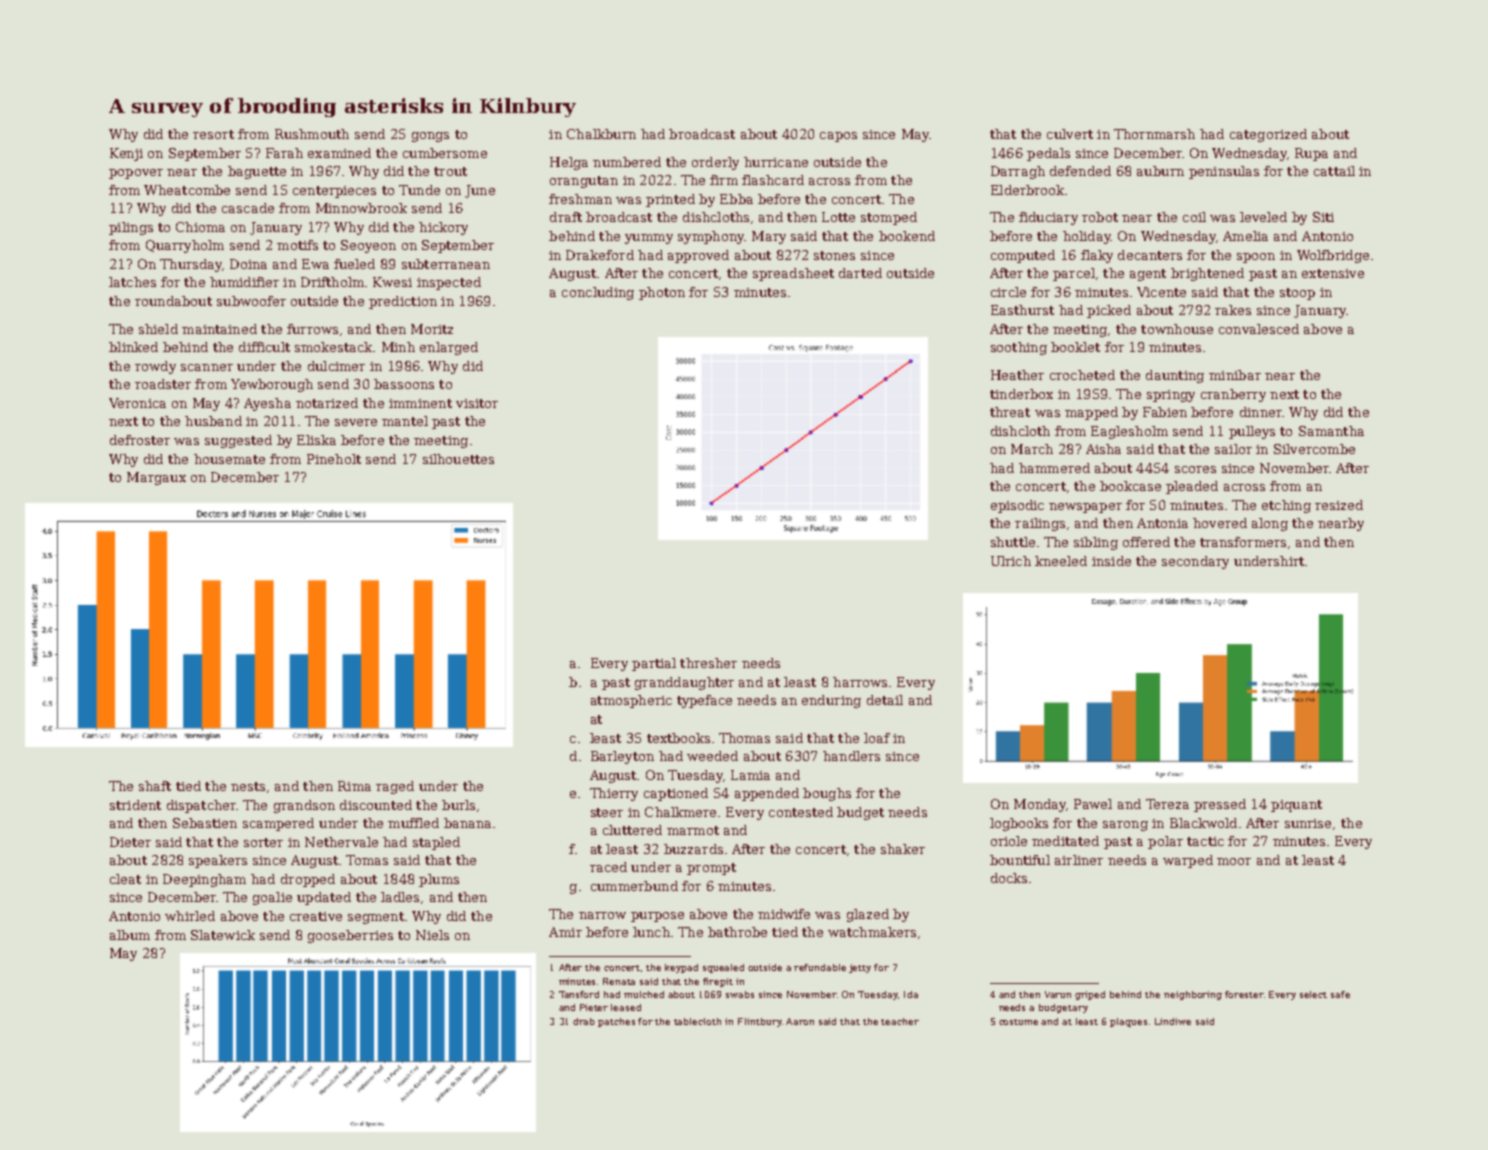 This document has width=1488, height=1150. I want to click on Farah, so click(284, 153).
